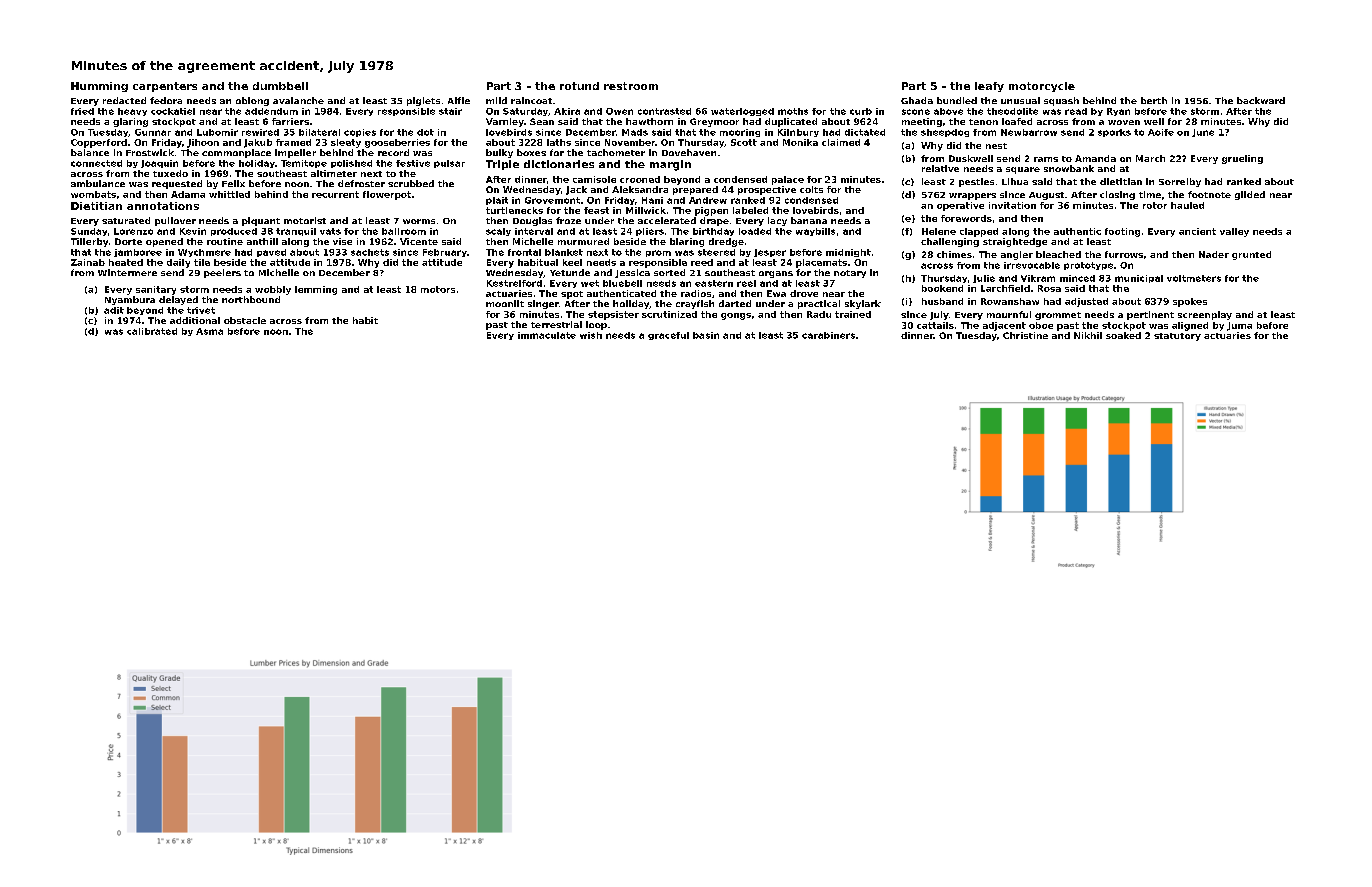 The image size is (1372, 887). I want to click on pliers, so click(650, 232).
